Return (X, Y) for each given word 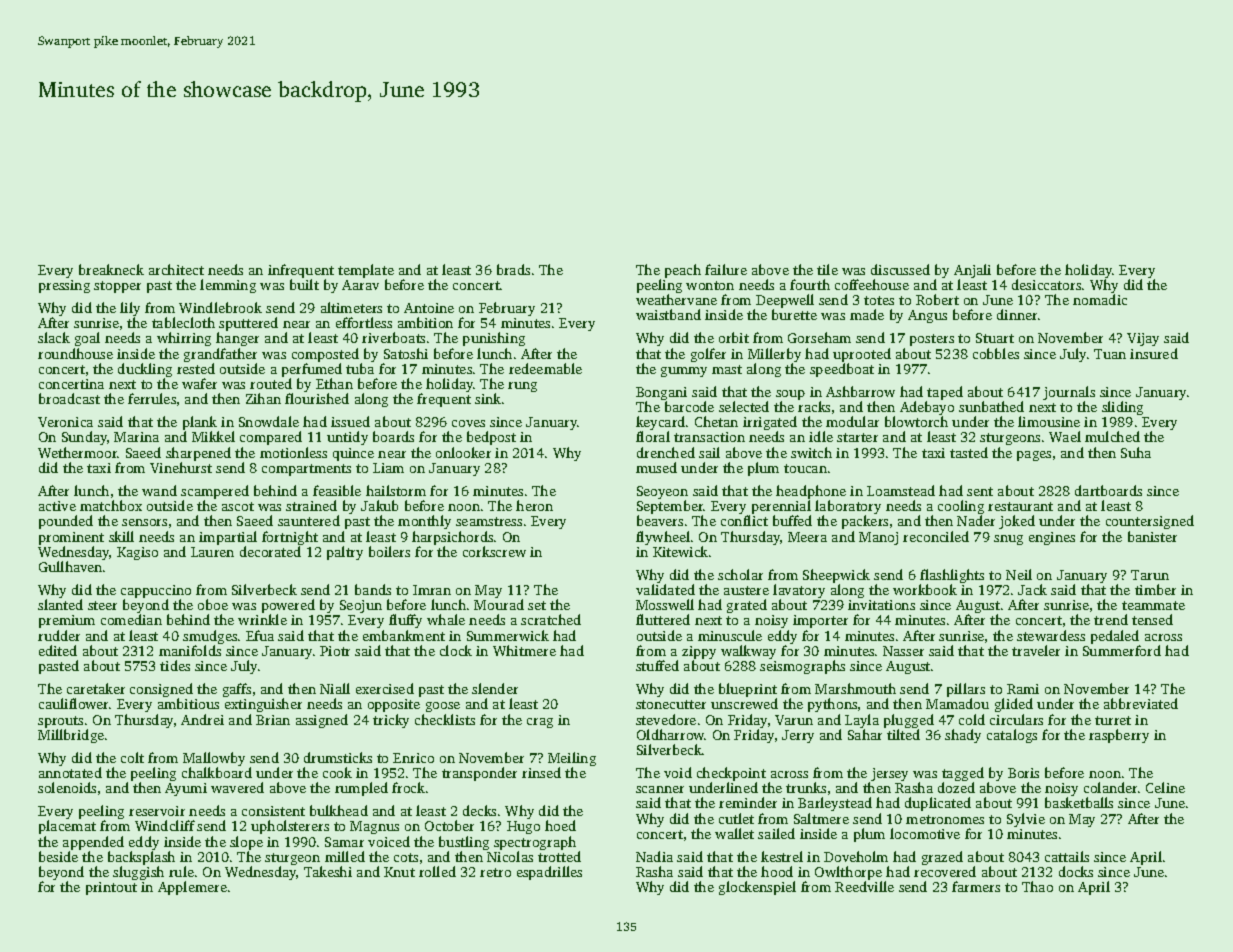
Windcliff (165, 825)
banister (1152, 536)
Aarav (360, 285)
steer (102, 605)
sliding (1122, 408)
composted (325, 355)
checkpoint (731, 774)
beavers (660, 520)
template (366, 271)
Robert (937, 299)
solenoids (67, 787)
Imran (432, 590)
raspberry (1119, 736)
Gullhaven (70, 566)
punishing (494, 339)
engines (1052, 538)
